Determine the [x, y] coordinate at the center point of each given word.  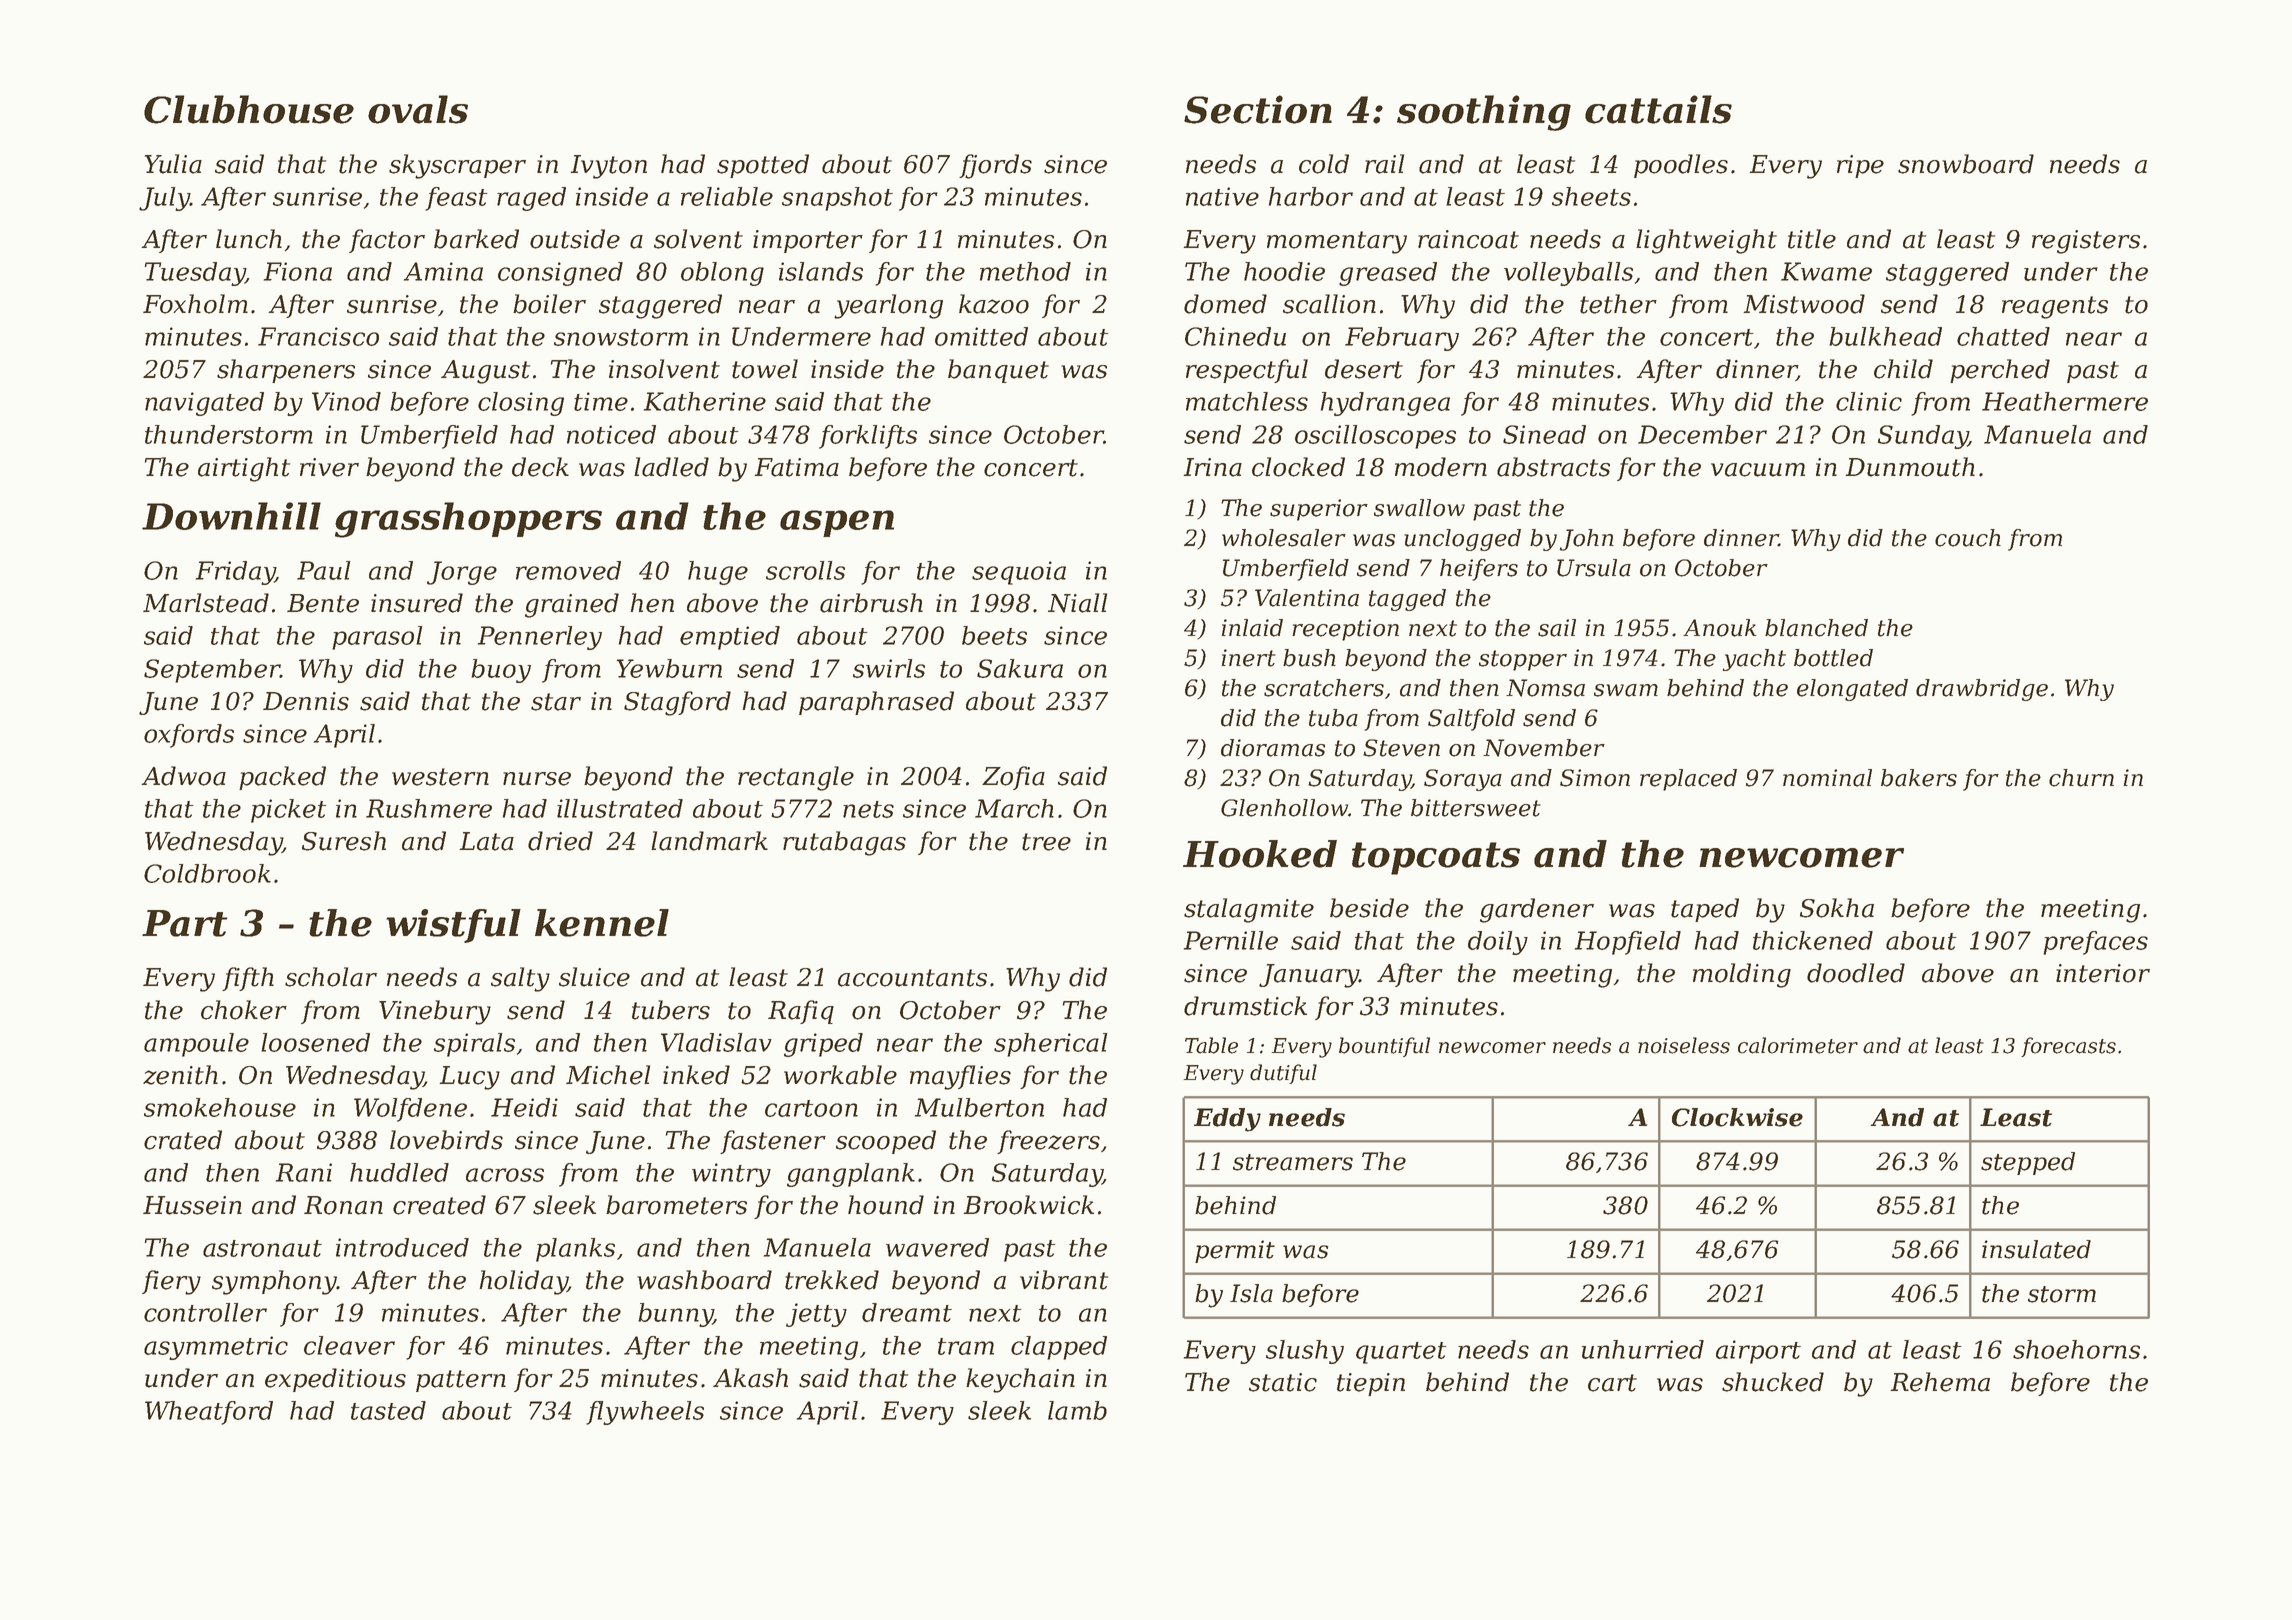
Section [1258, 109]
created [439, 1205]
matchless [1247, 401]
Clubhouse [249, 109]
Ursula [1594, 568]
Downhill [231, 516]
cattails [1658, 109]
